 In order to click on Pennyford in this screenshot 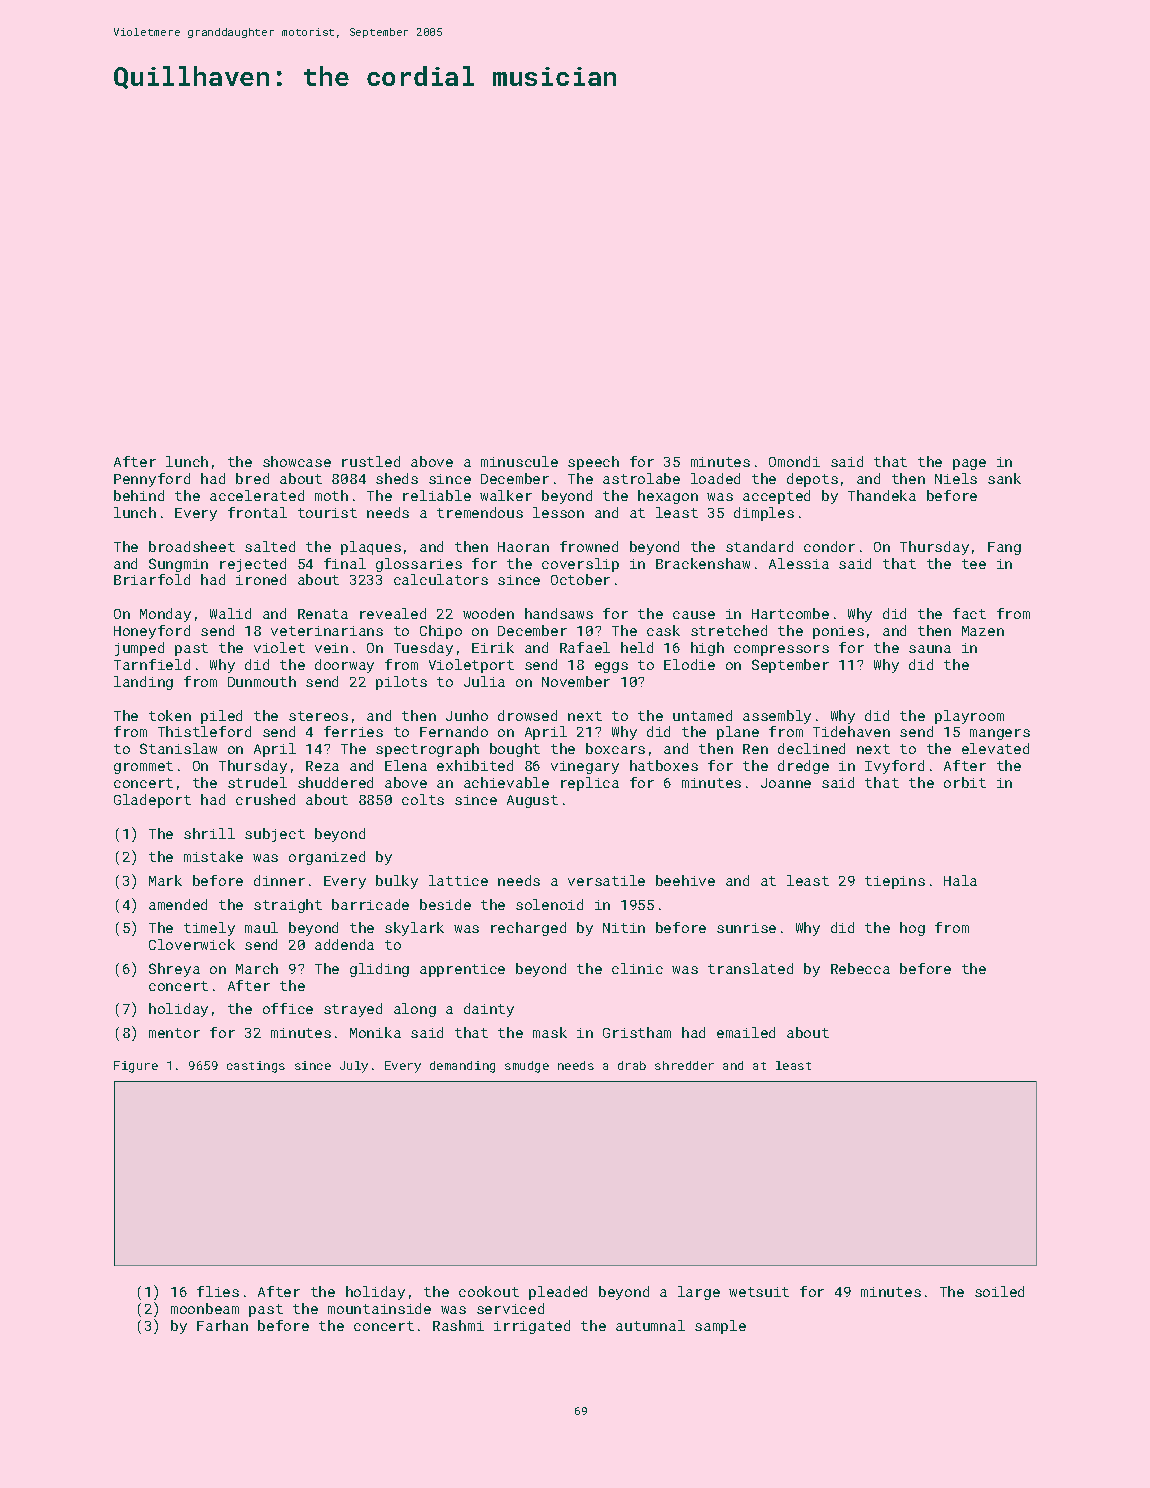, I will do `click(152, 480)`.
